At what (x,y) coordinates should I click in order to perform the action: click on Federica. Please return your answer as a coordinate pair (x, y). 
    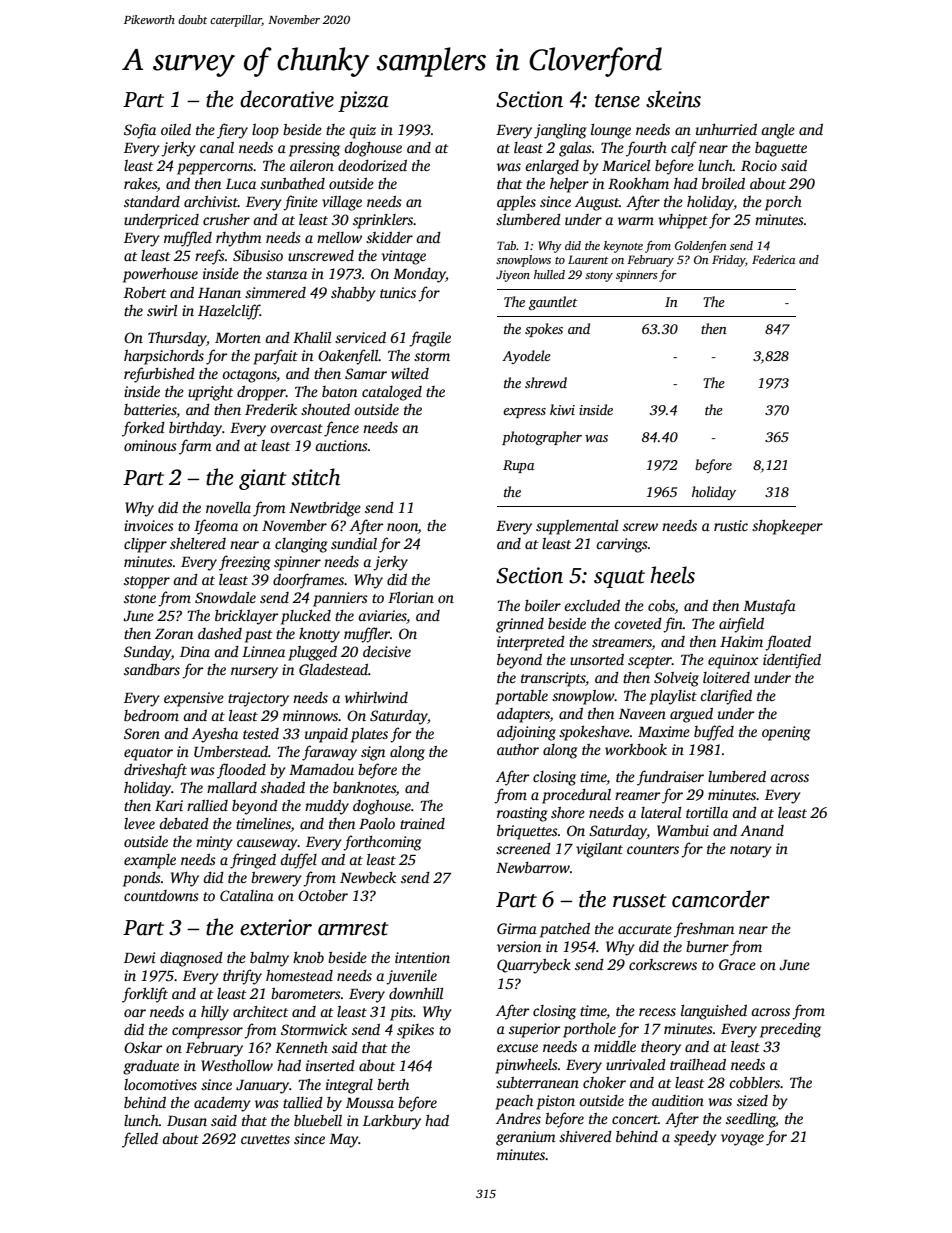
    Looking at the image, I should click on (773, 259).
